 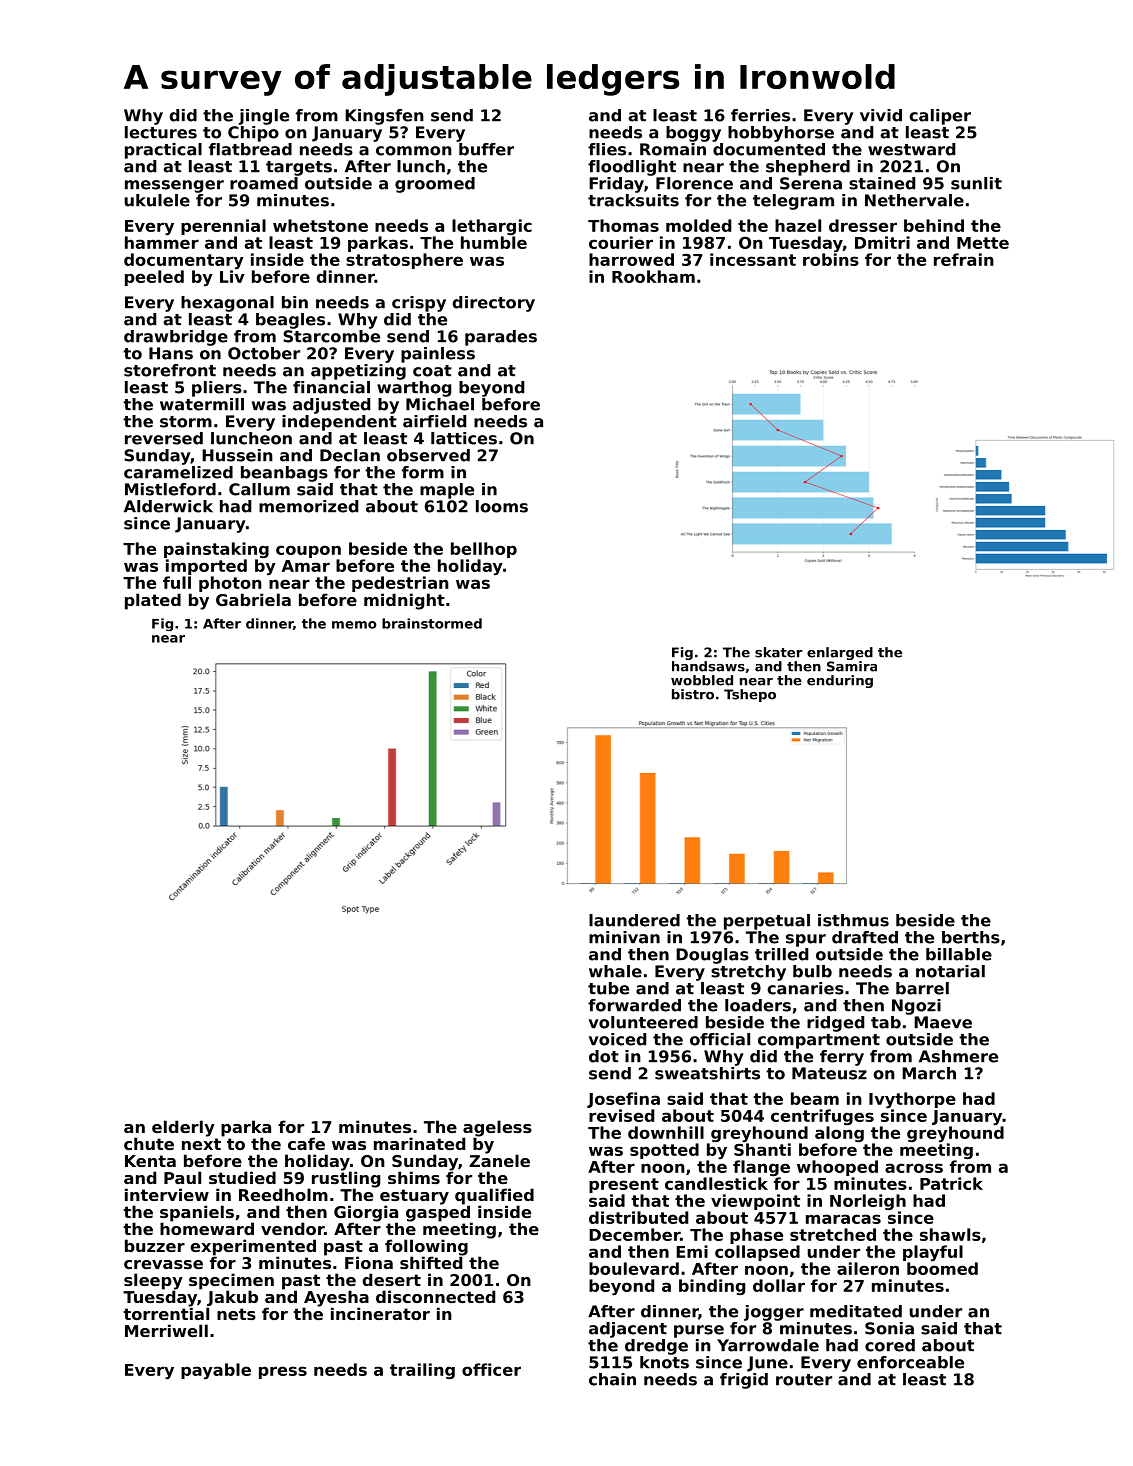 I want to click on enlarged, so click(x=840, y=653).
